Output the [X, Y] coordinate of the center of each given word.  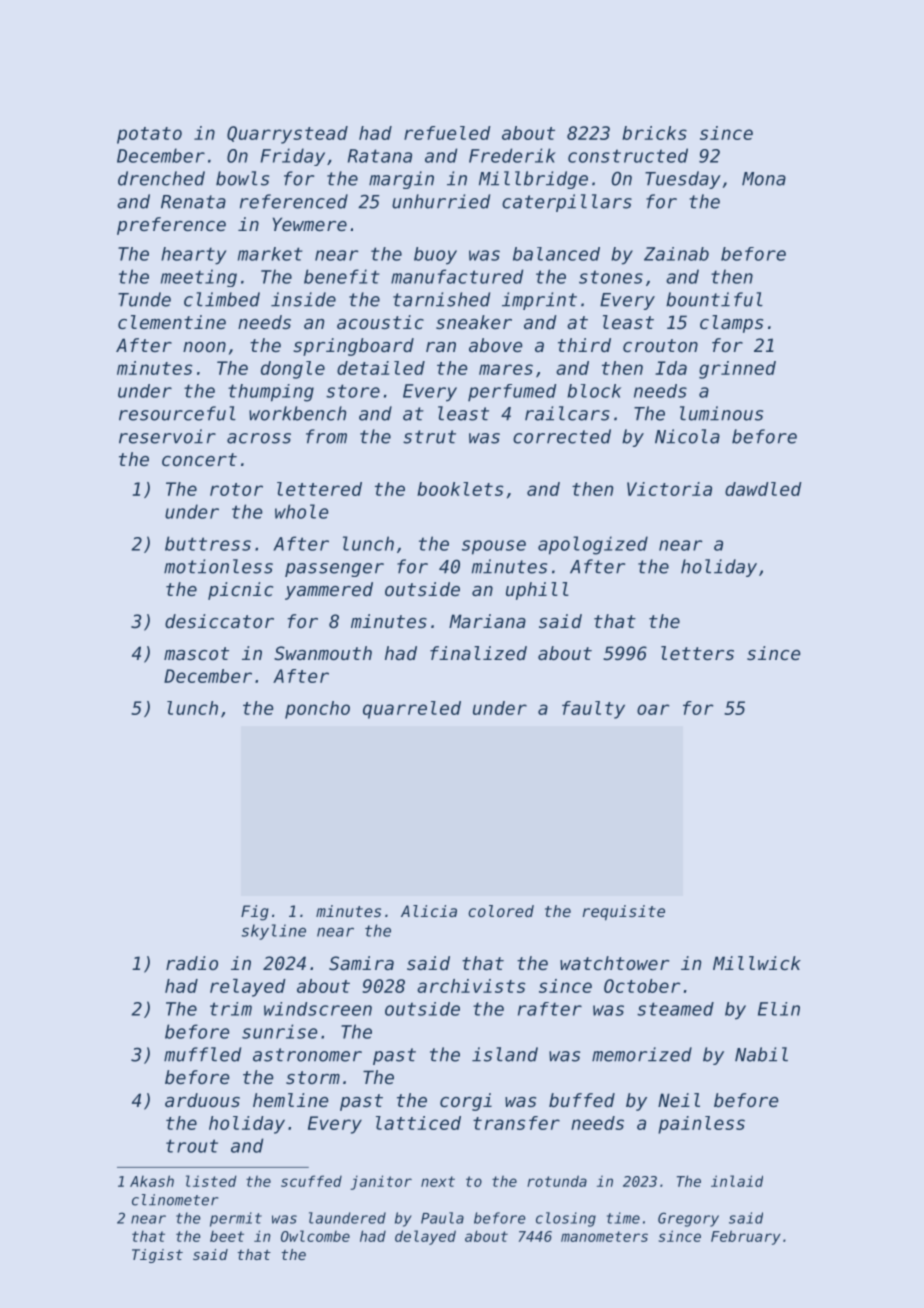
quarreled [412, 710]
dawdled [763, 489]
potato [149, 135]
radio [192, 963]
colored [501, 911]
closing [566, 1219]
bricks [654, 133]
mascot [196, 653]
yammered [329, 591]
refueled [447, 133]
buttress [208, 543]
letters [697, 653]
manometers [604, 1236]
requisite [624, 913]
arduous [202, 1100]
